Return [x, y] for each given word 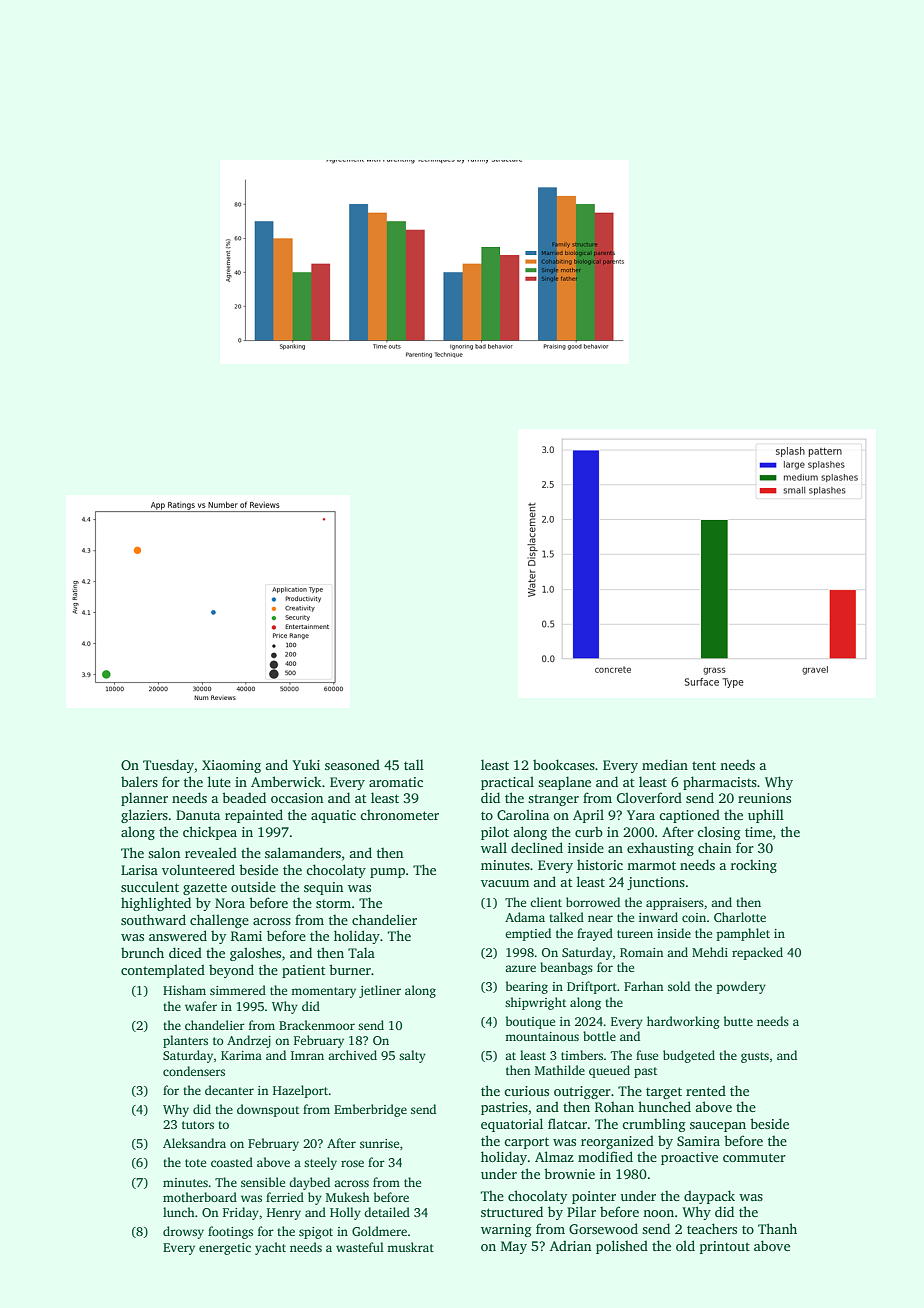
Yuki [306, 765]
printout [725, 1247]
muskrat [410, 1247]
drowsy [183, 1232]
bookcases [564, 764]
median [665, 764]
